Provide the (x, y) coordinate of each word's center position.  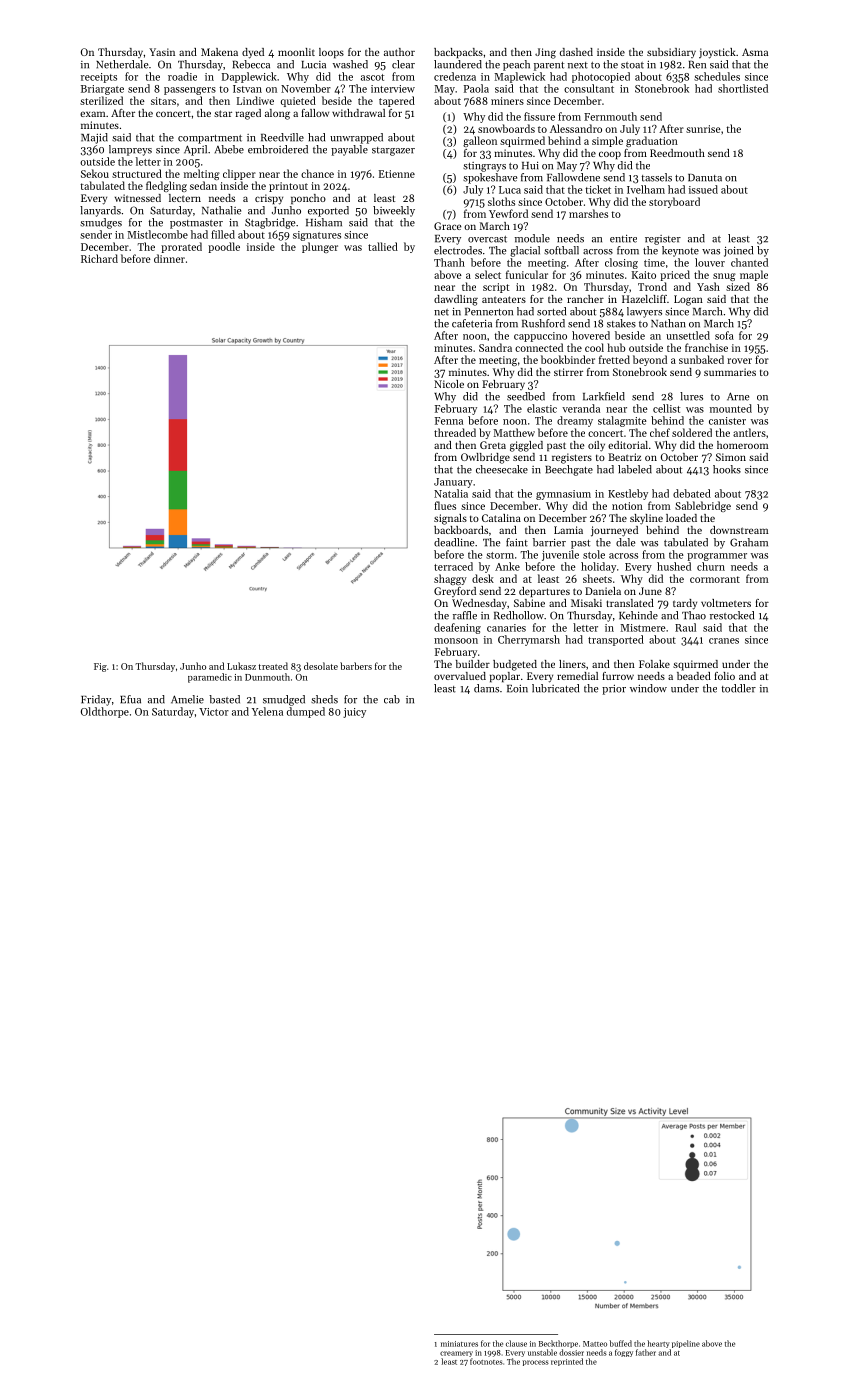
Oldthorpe (105, 712)
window (648, 688)
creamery (456, 1354)
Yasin (162, 52)
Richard (99, 258)
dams (486, 688)
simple (607, 141)
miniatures (459, 1344)
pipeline (686, 1344)
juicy (354, 713)
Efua (130, 699)
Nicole (449, 384)
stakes (621, 323)
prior (614, 690)
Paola (476, 88)
